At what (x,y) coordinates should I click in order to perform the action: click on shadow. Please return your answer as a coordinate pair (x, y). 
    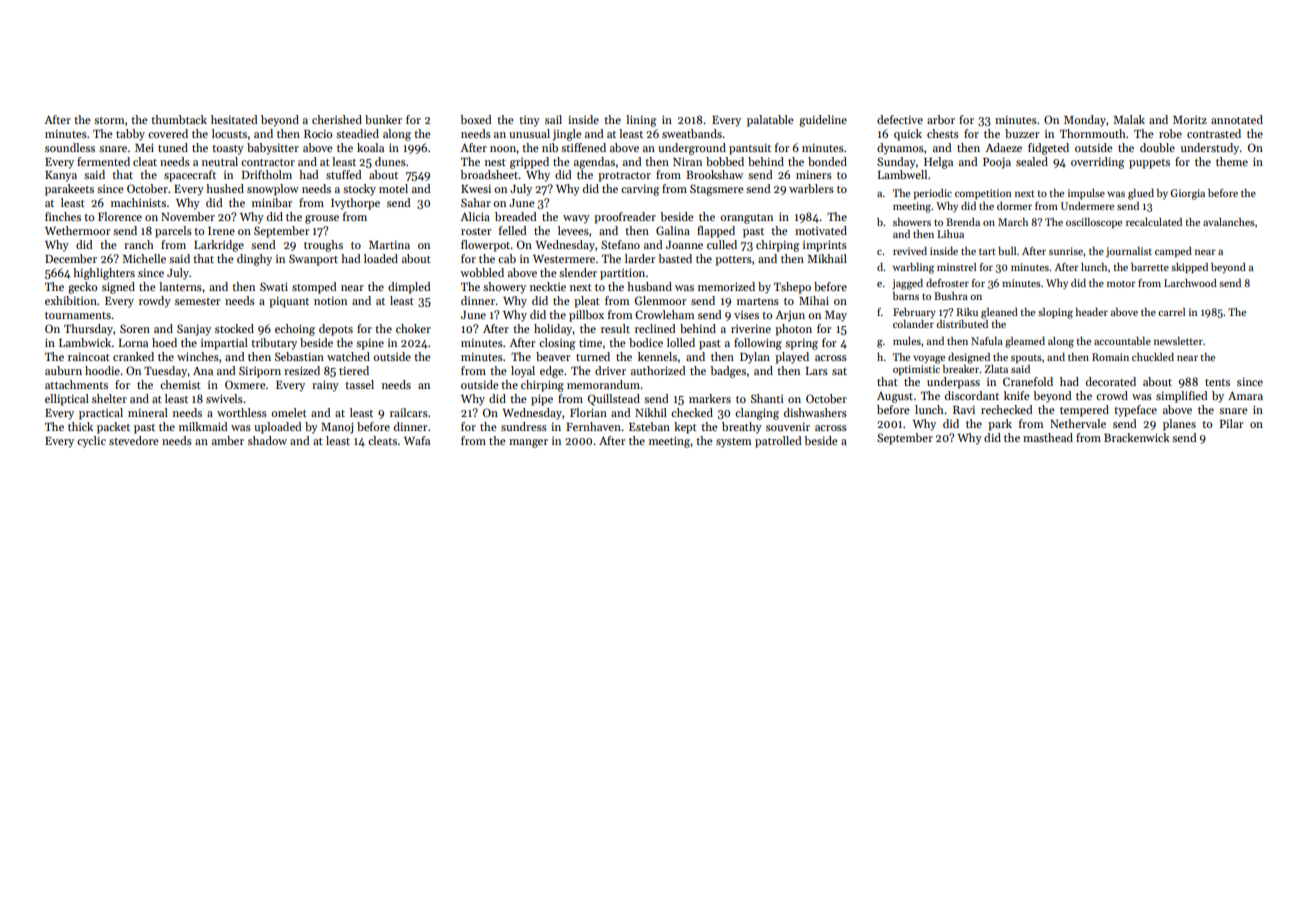
    Looking at the image, I should click on (267, 440).
